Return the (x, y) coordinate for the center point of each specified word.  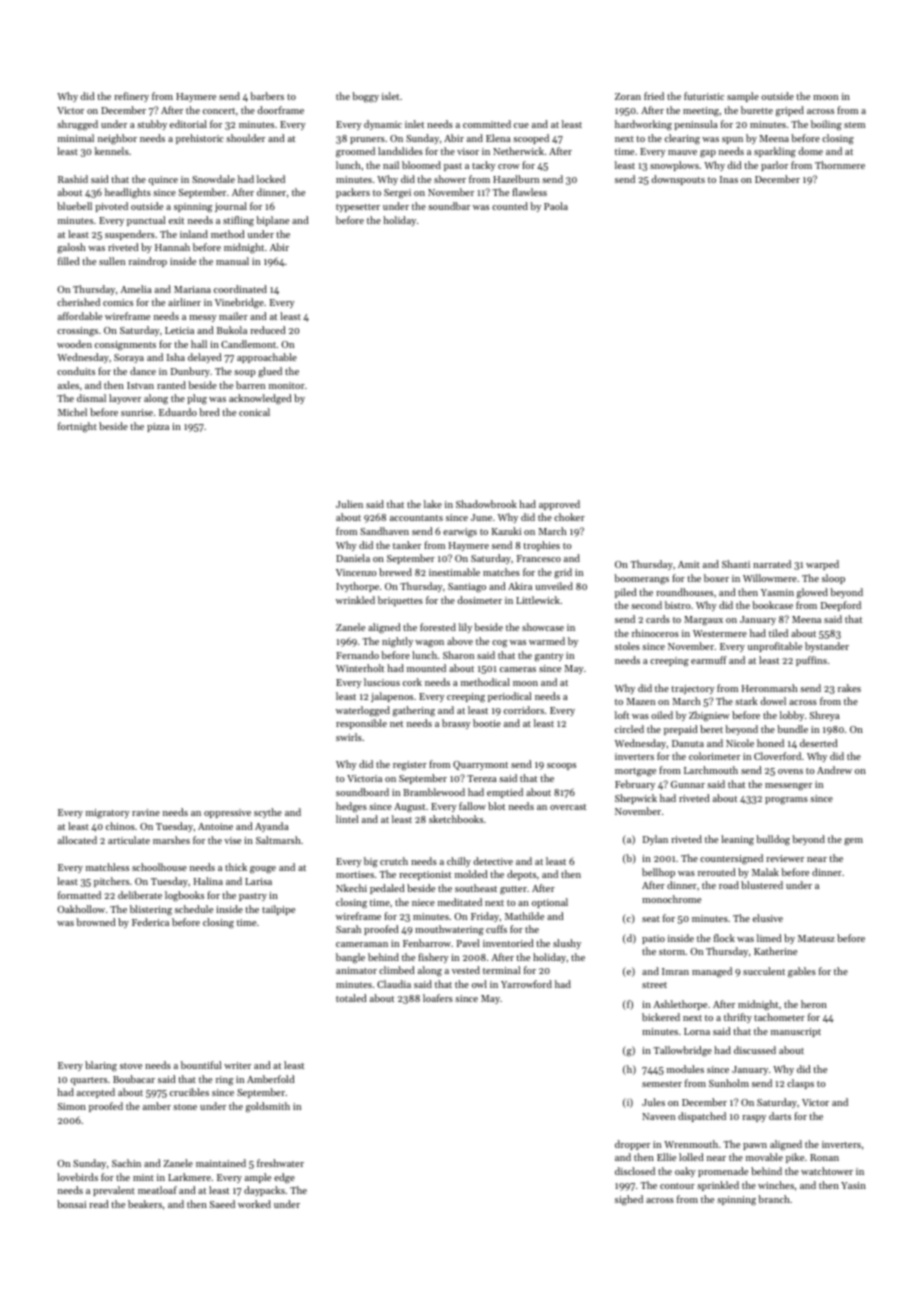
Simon (72, 1106)
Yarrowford (526, 984)
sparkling (775, 152)
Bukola (232, 330)
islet (390, 96)
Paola (556, 206)
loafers (438, 998)
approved (559, 505)
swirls (349, 737)
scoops (561, 766)
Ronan (824, 1157)
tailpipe (278, 910)
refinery (131, 97)
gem (853, 842)
